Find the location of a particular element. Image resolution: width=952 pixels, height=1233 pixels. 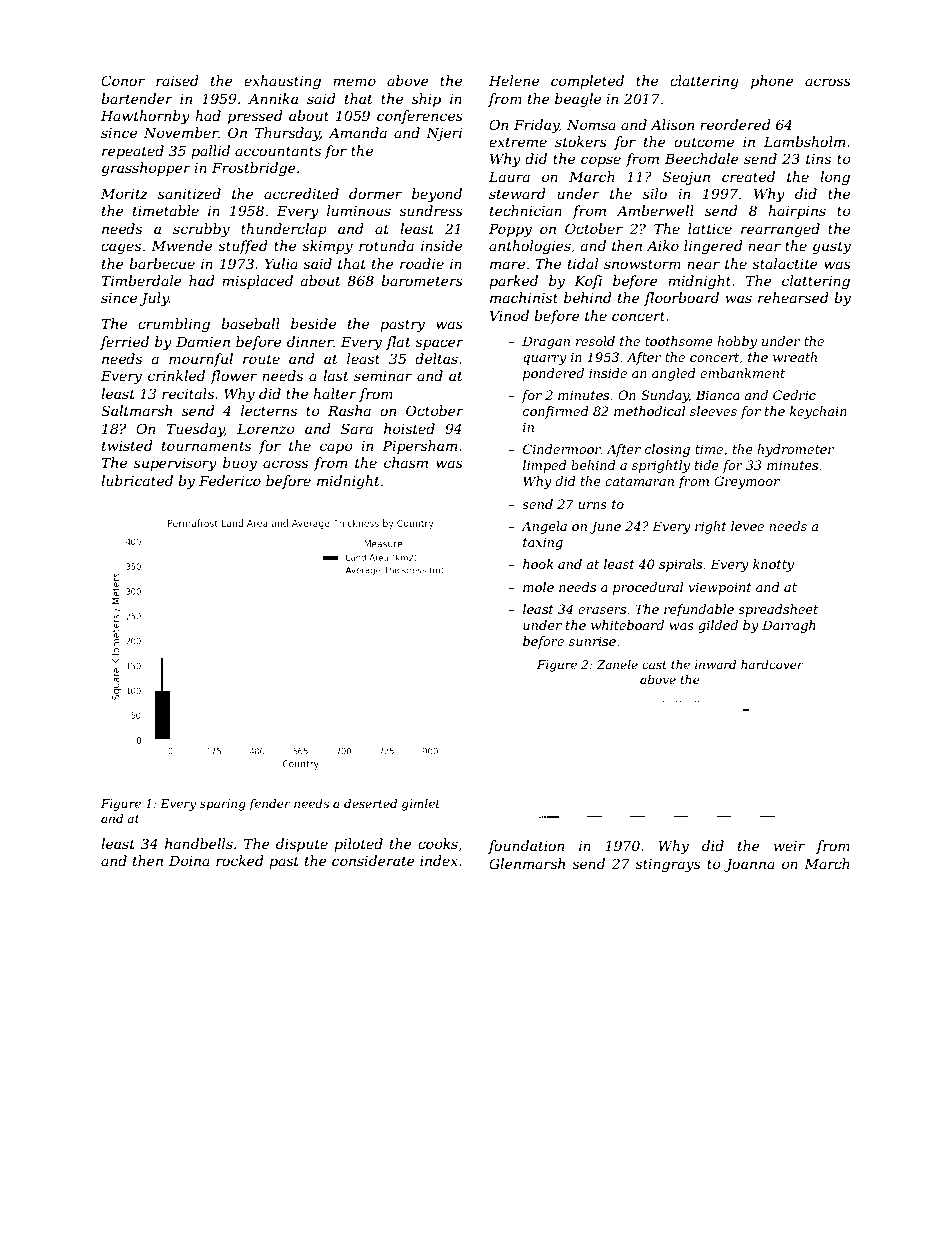

Angela is located at coordinates (544, 527).
